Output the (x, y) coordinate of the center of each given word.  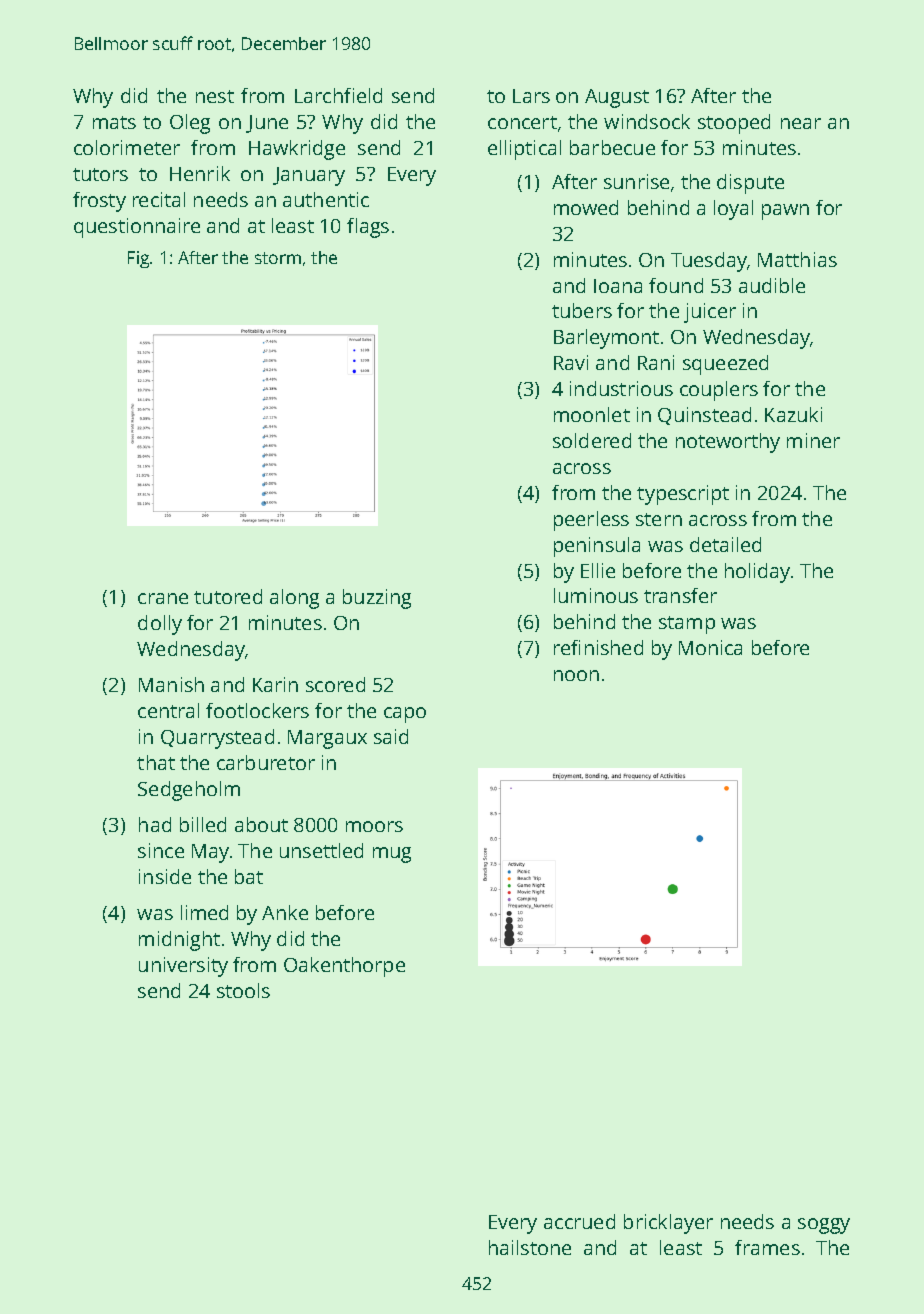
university (183, 967)
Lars (531, 96)
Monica (710, 647)
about (261, 824)
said (391, 736)
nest (215, 96)
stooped (734, 124)
